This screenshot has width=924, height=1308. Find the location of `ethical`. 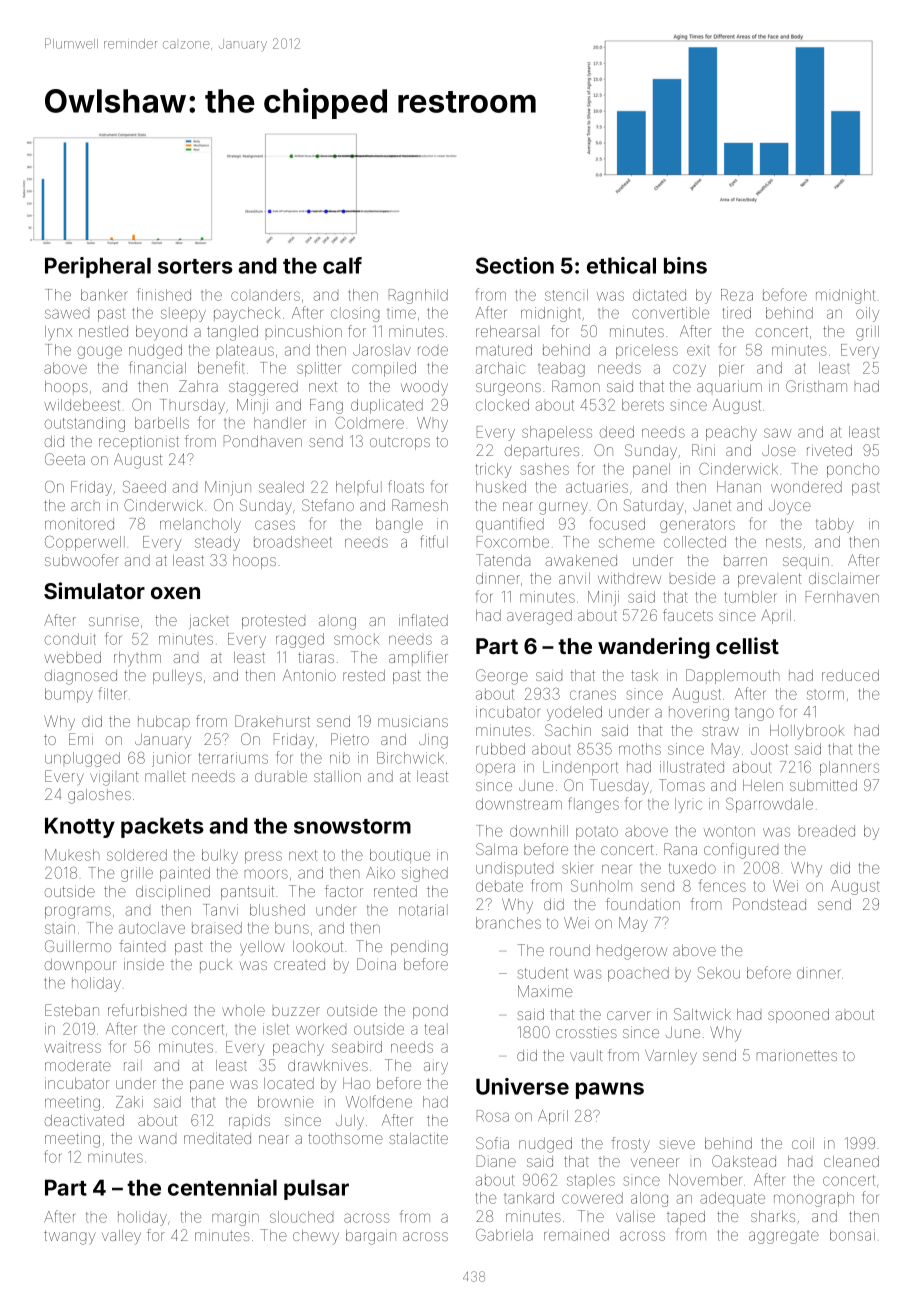

ethical is located at coordinates (621, 265).
